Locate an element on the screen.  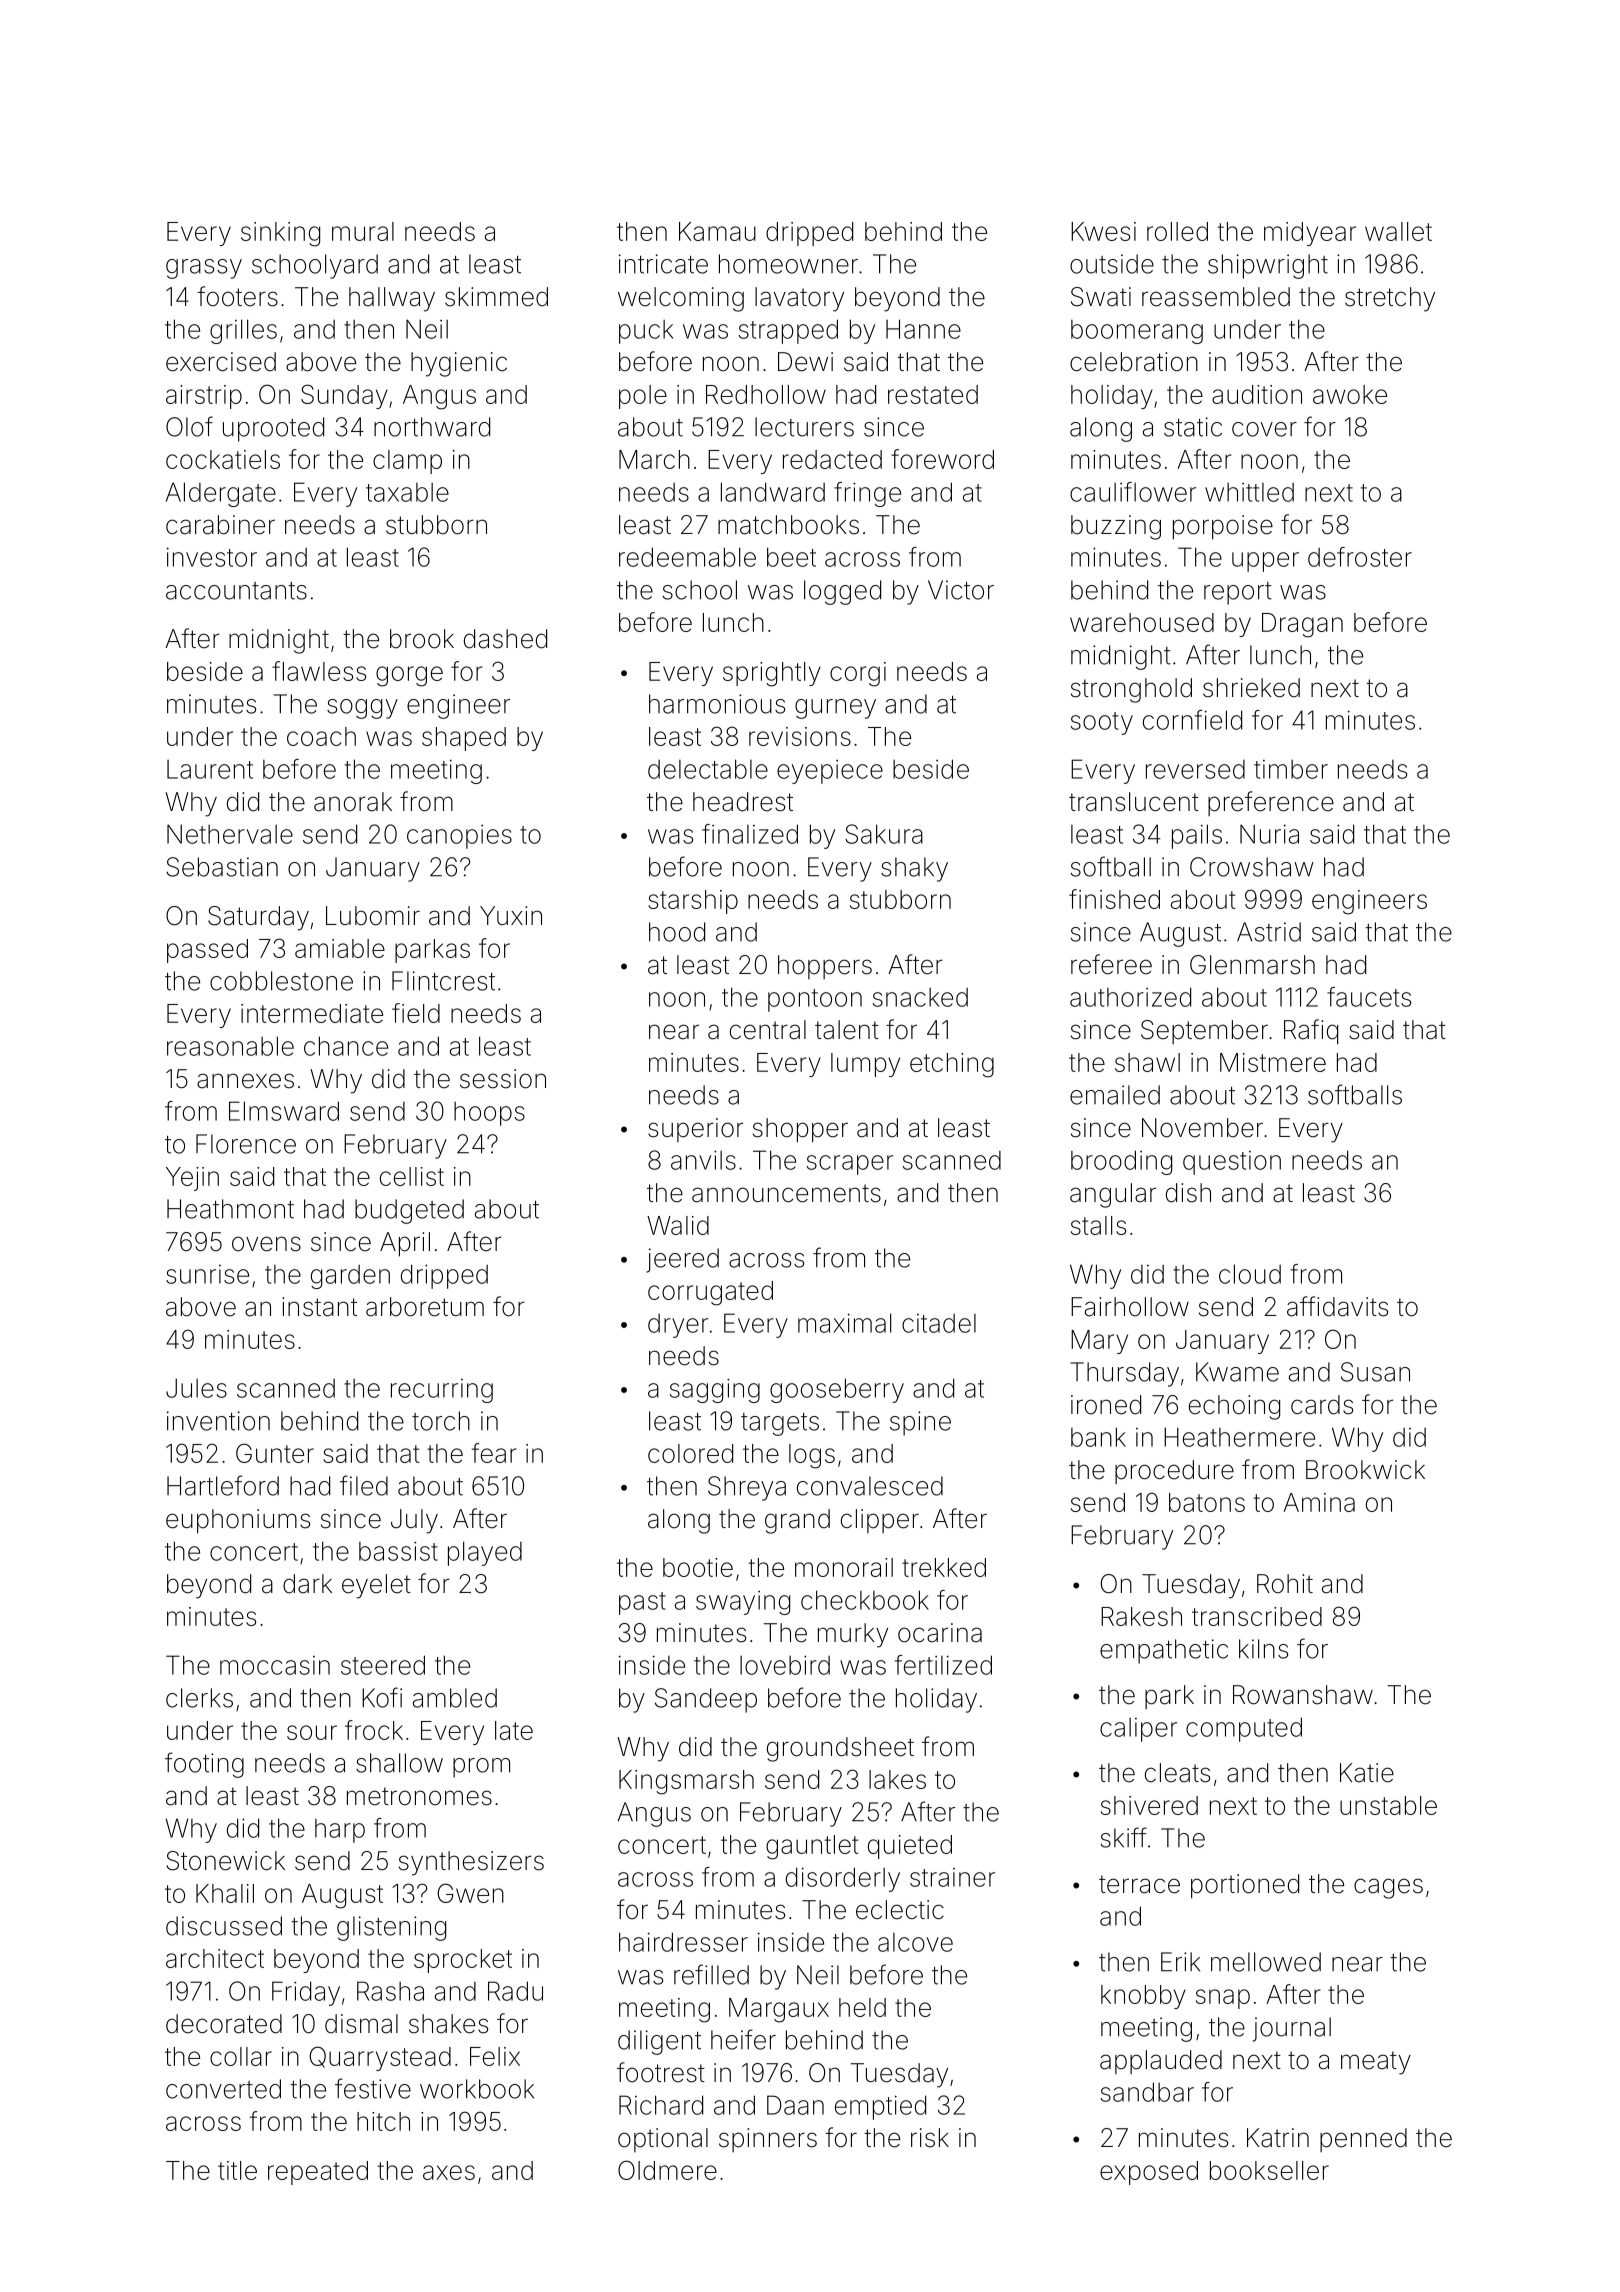
cobblestone is located at coordinates (281, 981).
